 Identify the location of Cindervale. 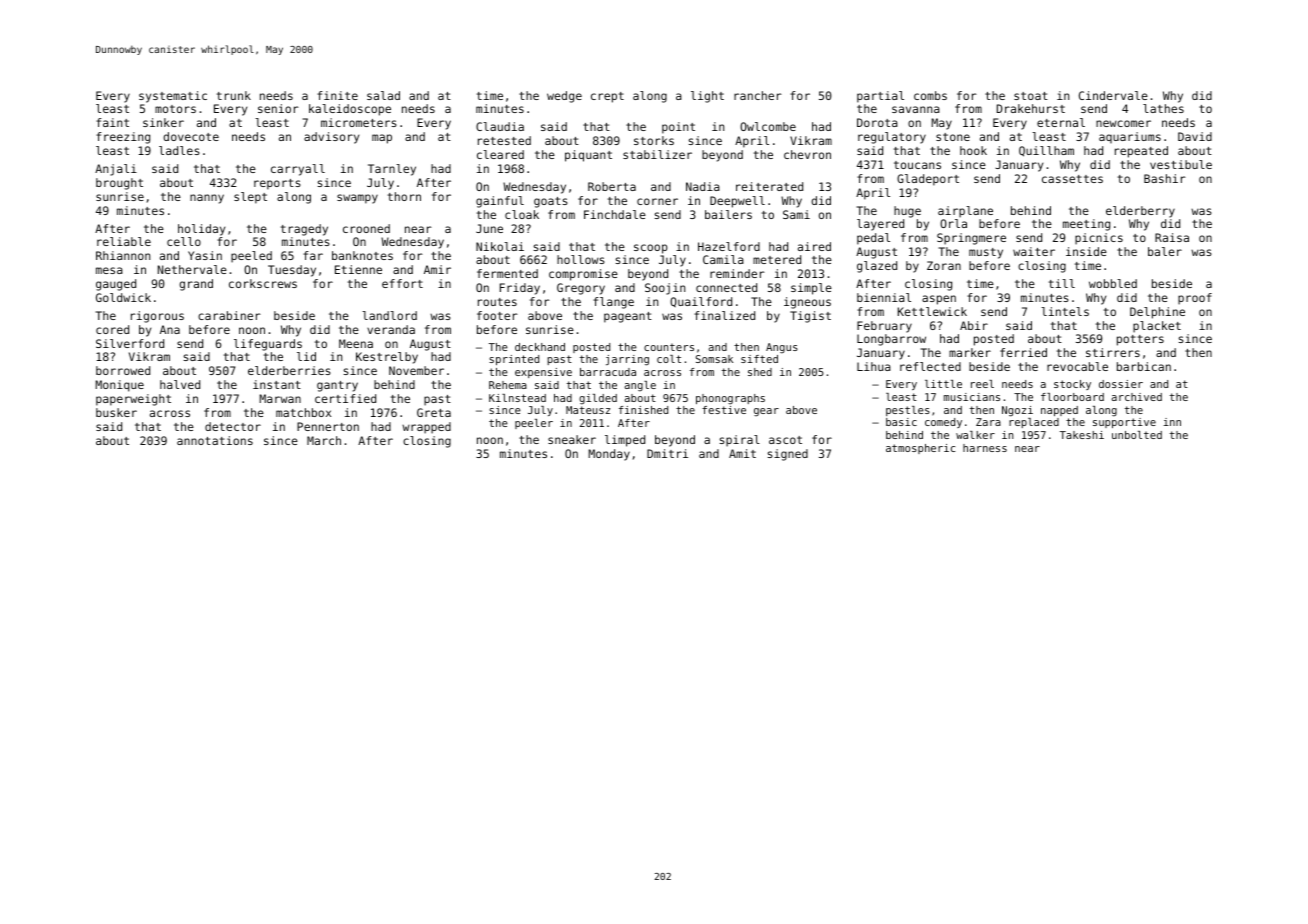
(1113, 95).
